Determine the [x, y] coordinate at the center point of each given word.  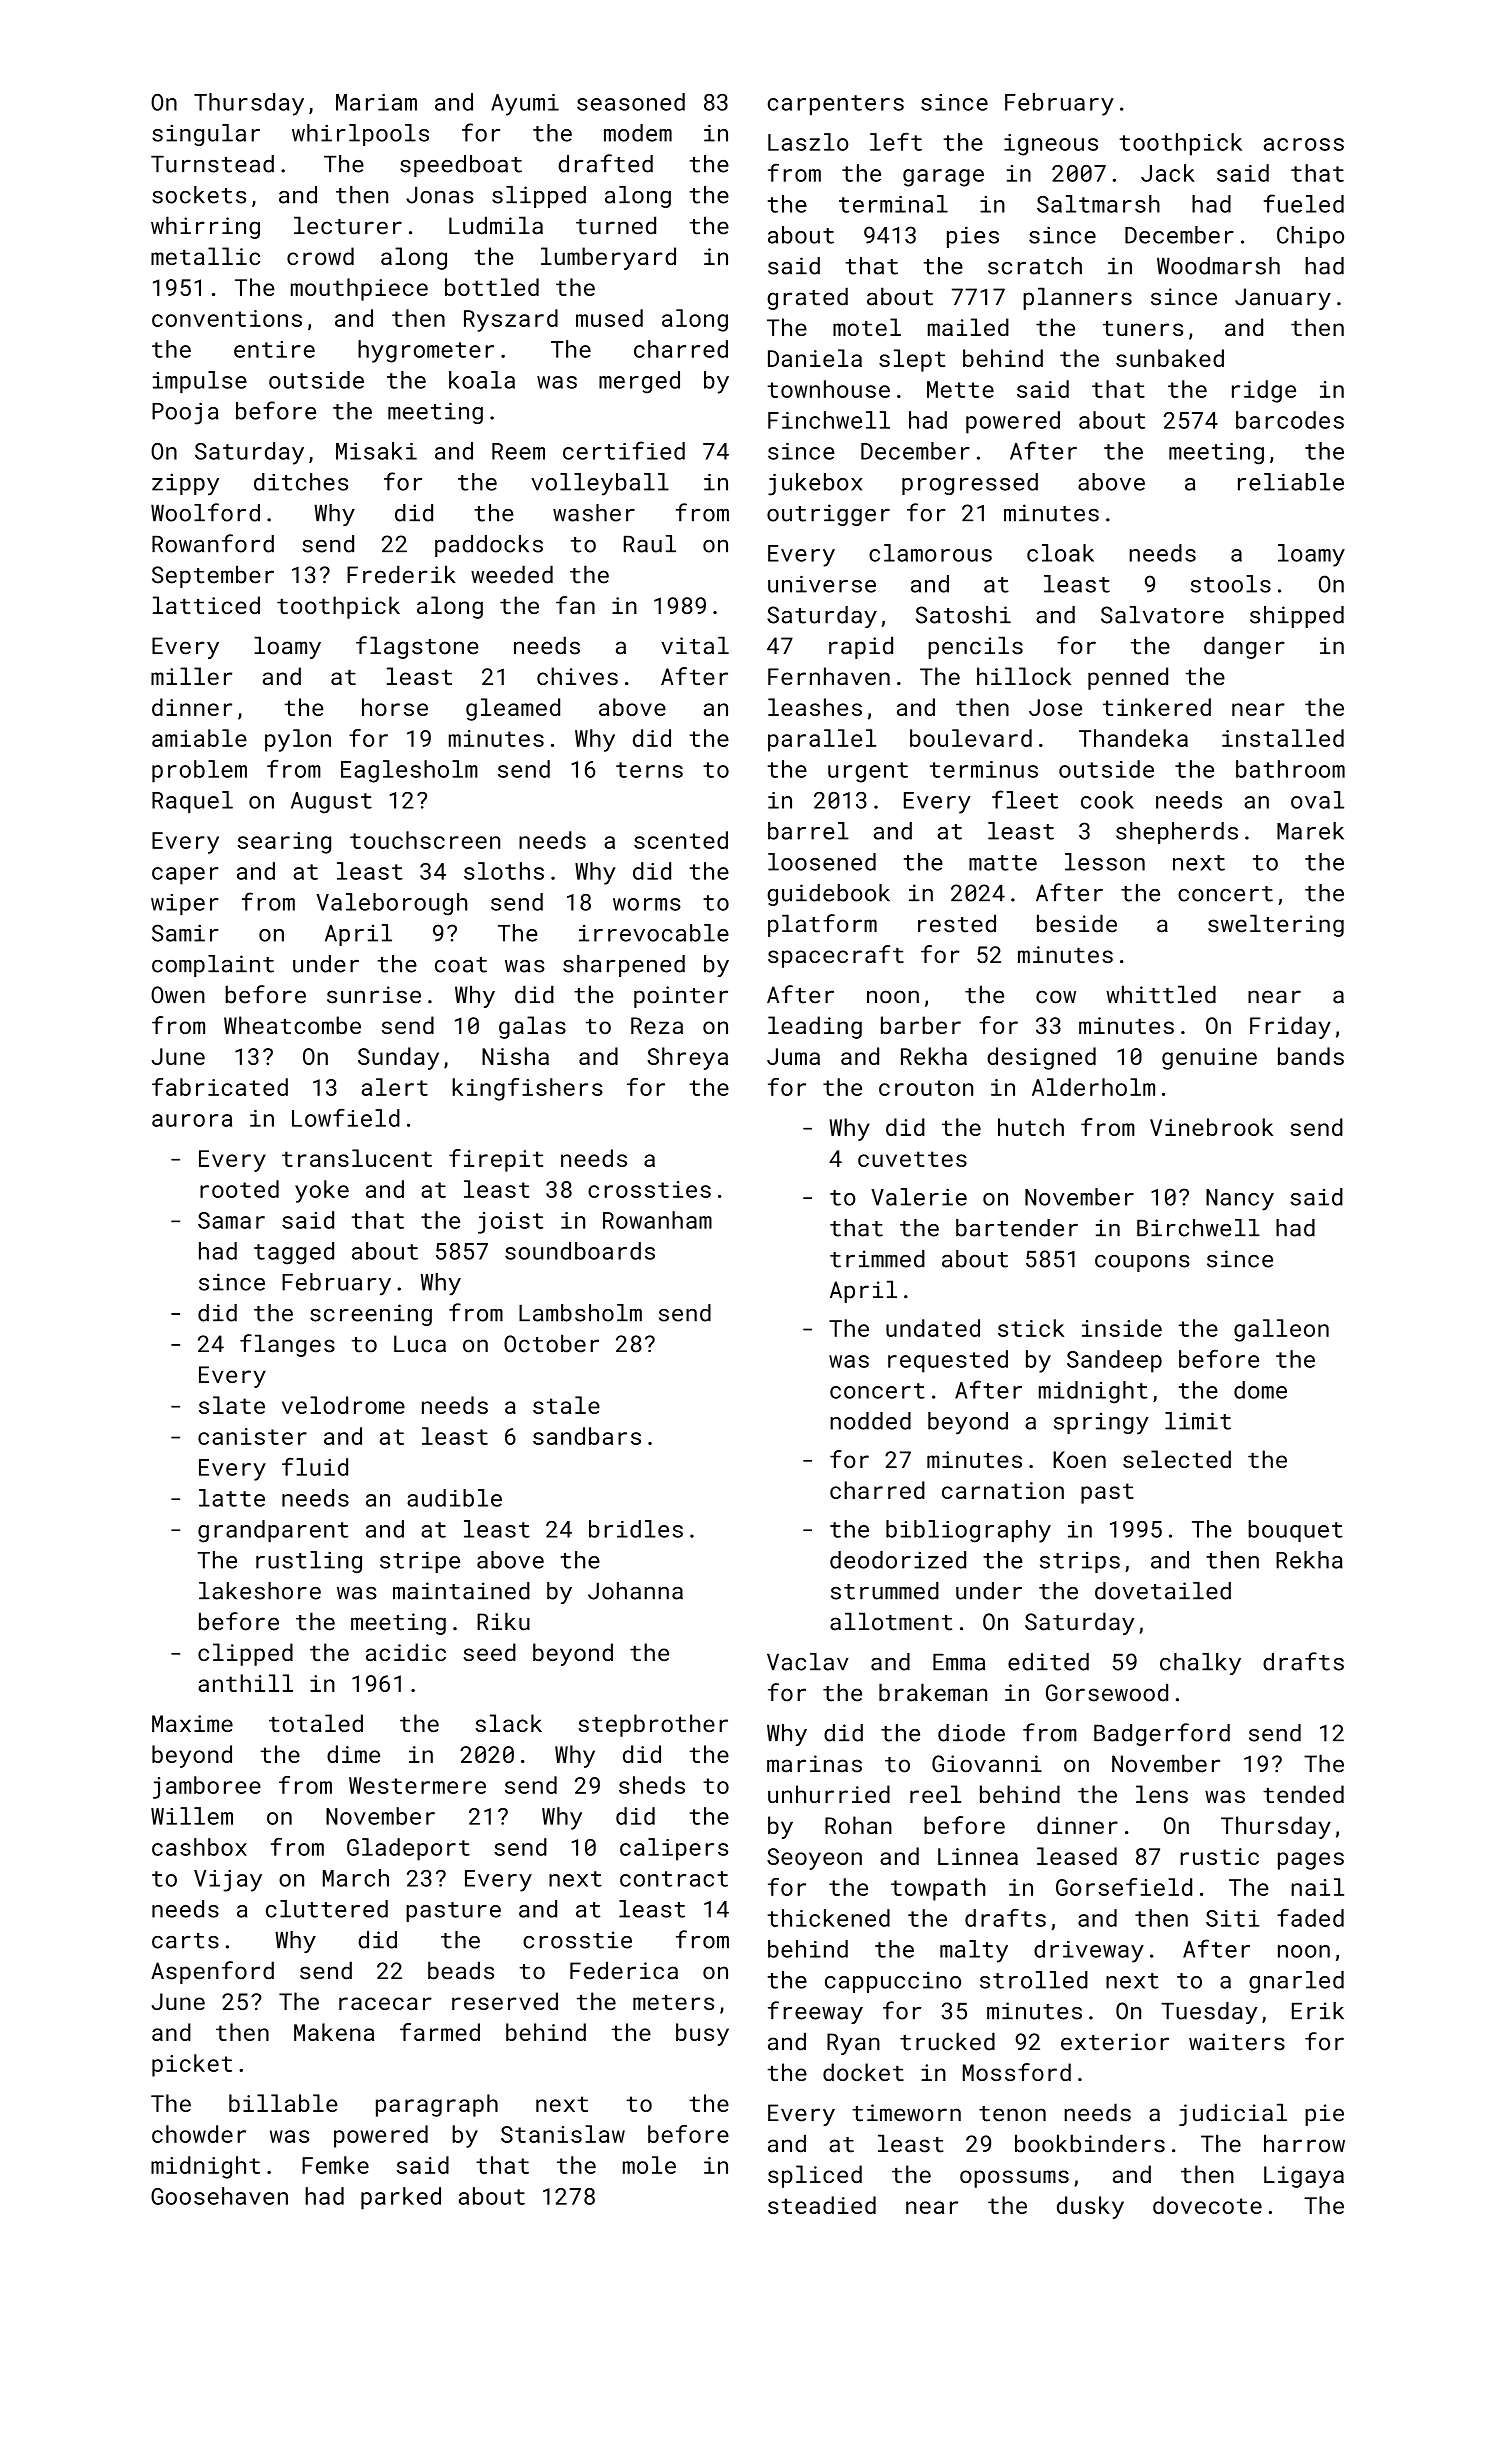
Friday [1290, 1027]
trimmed [877, 1259]
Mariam [376, 102]
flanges [287, 1345]
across [1304, 144]
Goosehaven [219, 2196]
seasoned [631, 102]
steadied [822, 2205]
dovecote [1207, 2205]
